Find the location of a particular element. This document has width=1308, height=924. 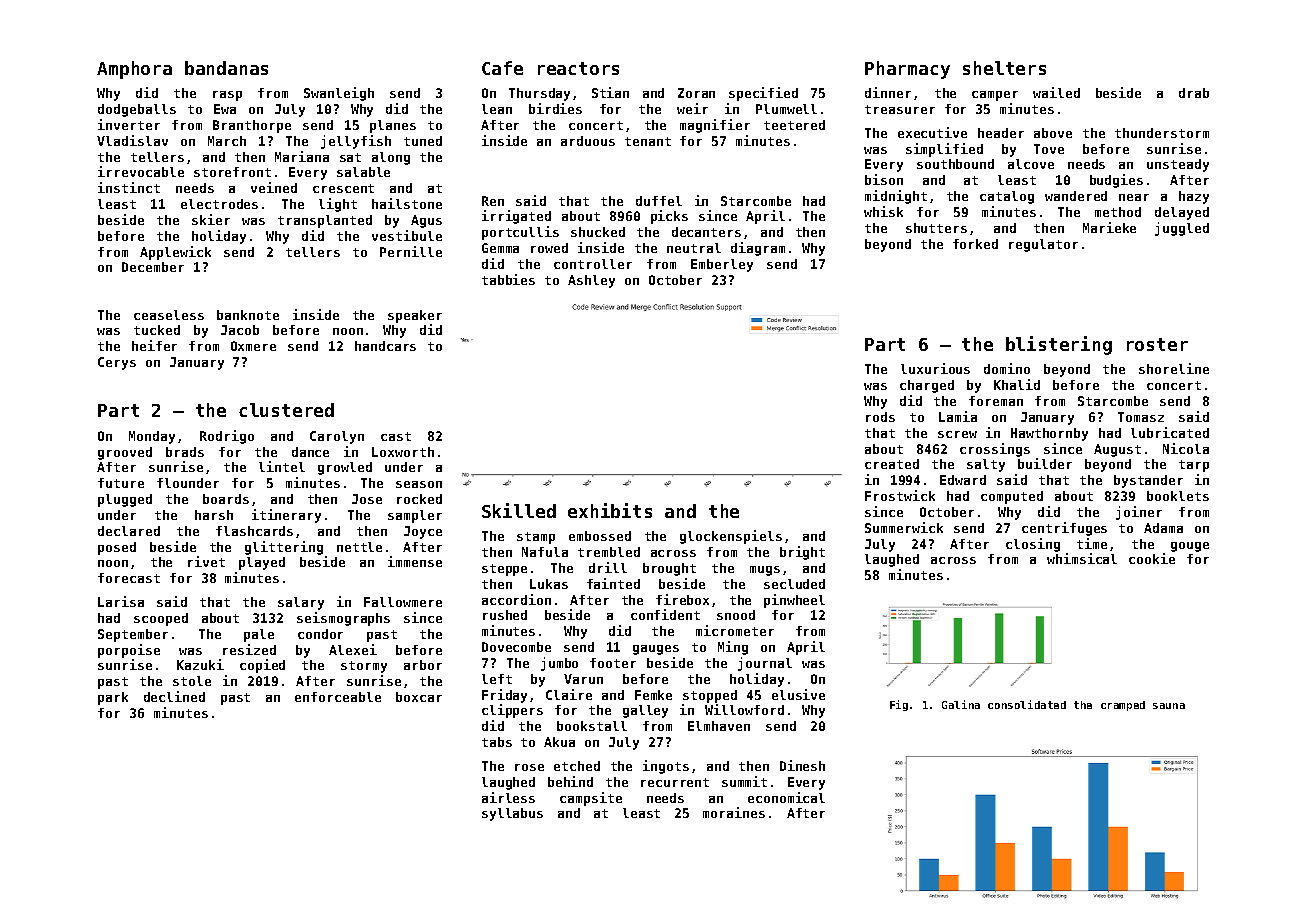

instinct is located at coordinates (129, 187).
